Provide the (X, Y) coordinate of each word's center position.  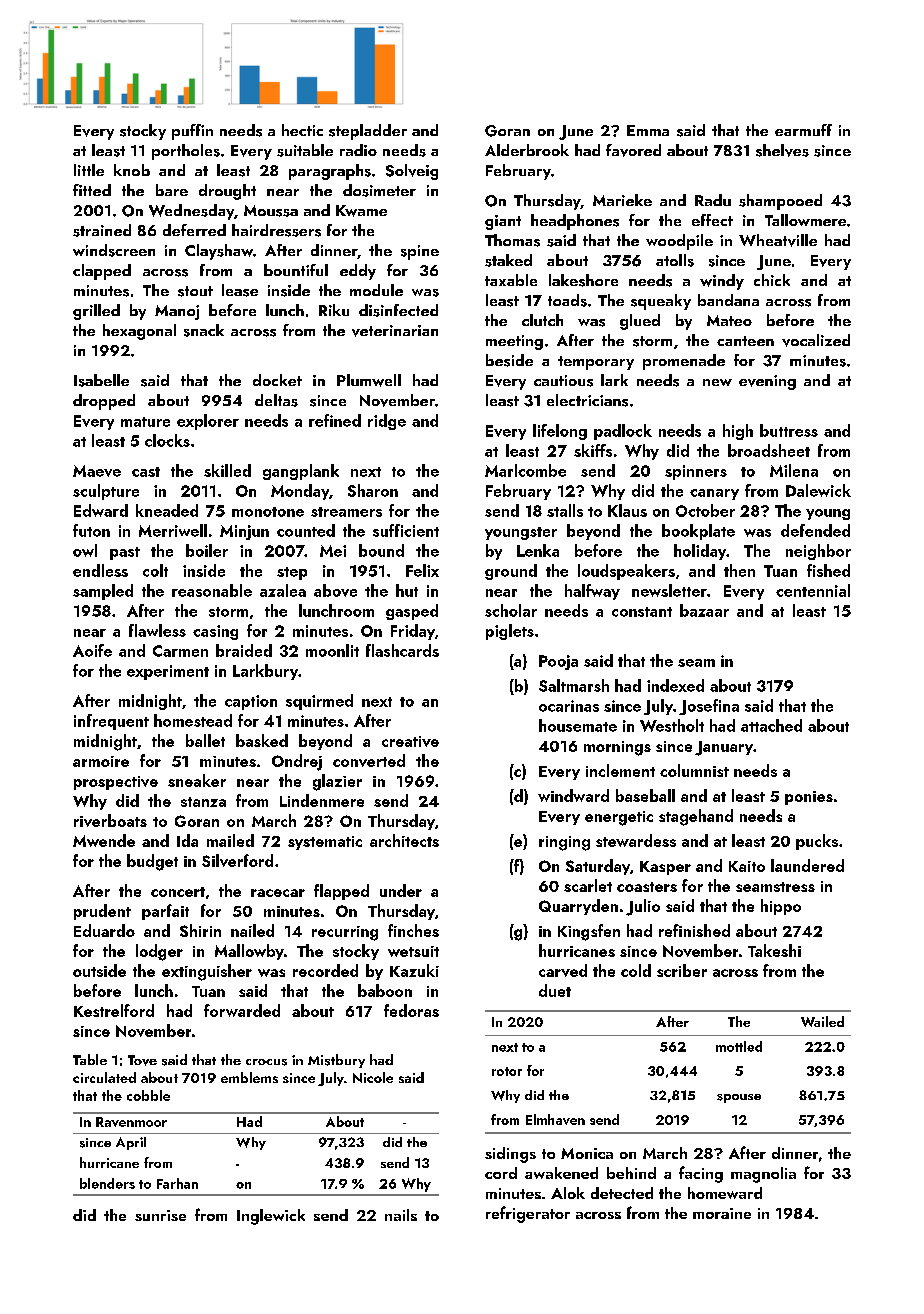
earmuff (803, 130)
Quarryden (578, 907)
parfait (165, 912)
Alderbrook (527, 150)
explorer (208, 422)
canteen (745, 341)
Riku (334, 310)
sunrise (160, 1215)
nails (401, 1215)
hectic (302, 130)
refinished (694, 930)
